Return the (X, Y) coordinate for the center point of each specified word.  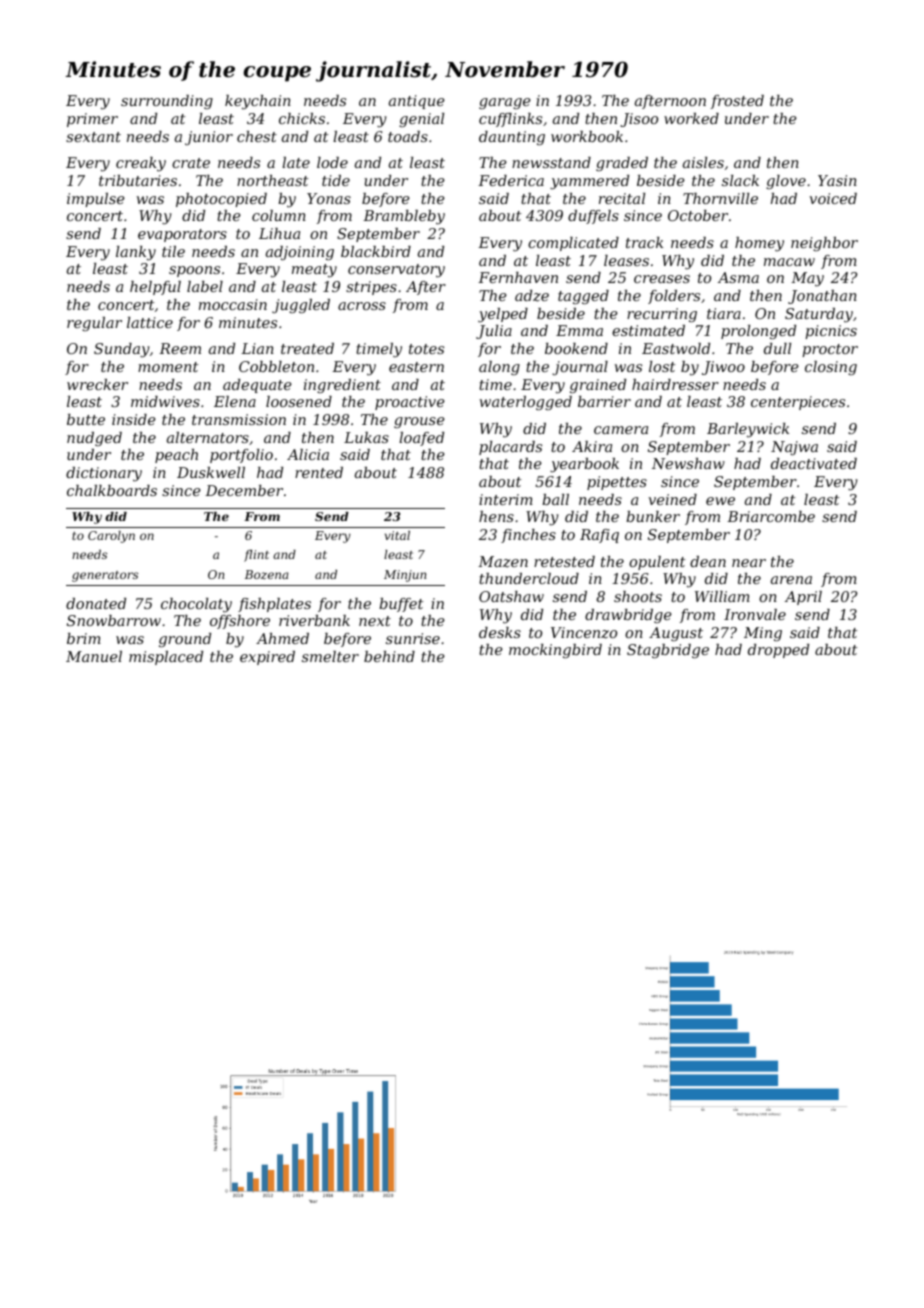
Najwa (794, 448)
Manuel (94, 656)
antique (417, 102)
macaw (789, 262)
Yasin (837, 180)
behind (389, 656)
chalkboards (112, 490)
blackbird (376, 251)
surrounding (167, 102)
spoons (194, 271)
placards (510, 448)
